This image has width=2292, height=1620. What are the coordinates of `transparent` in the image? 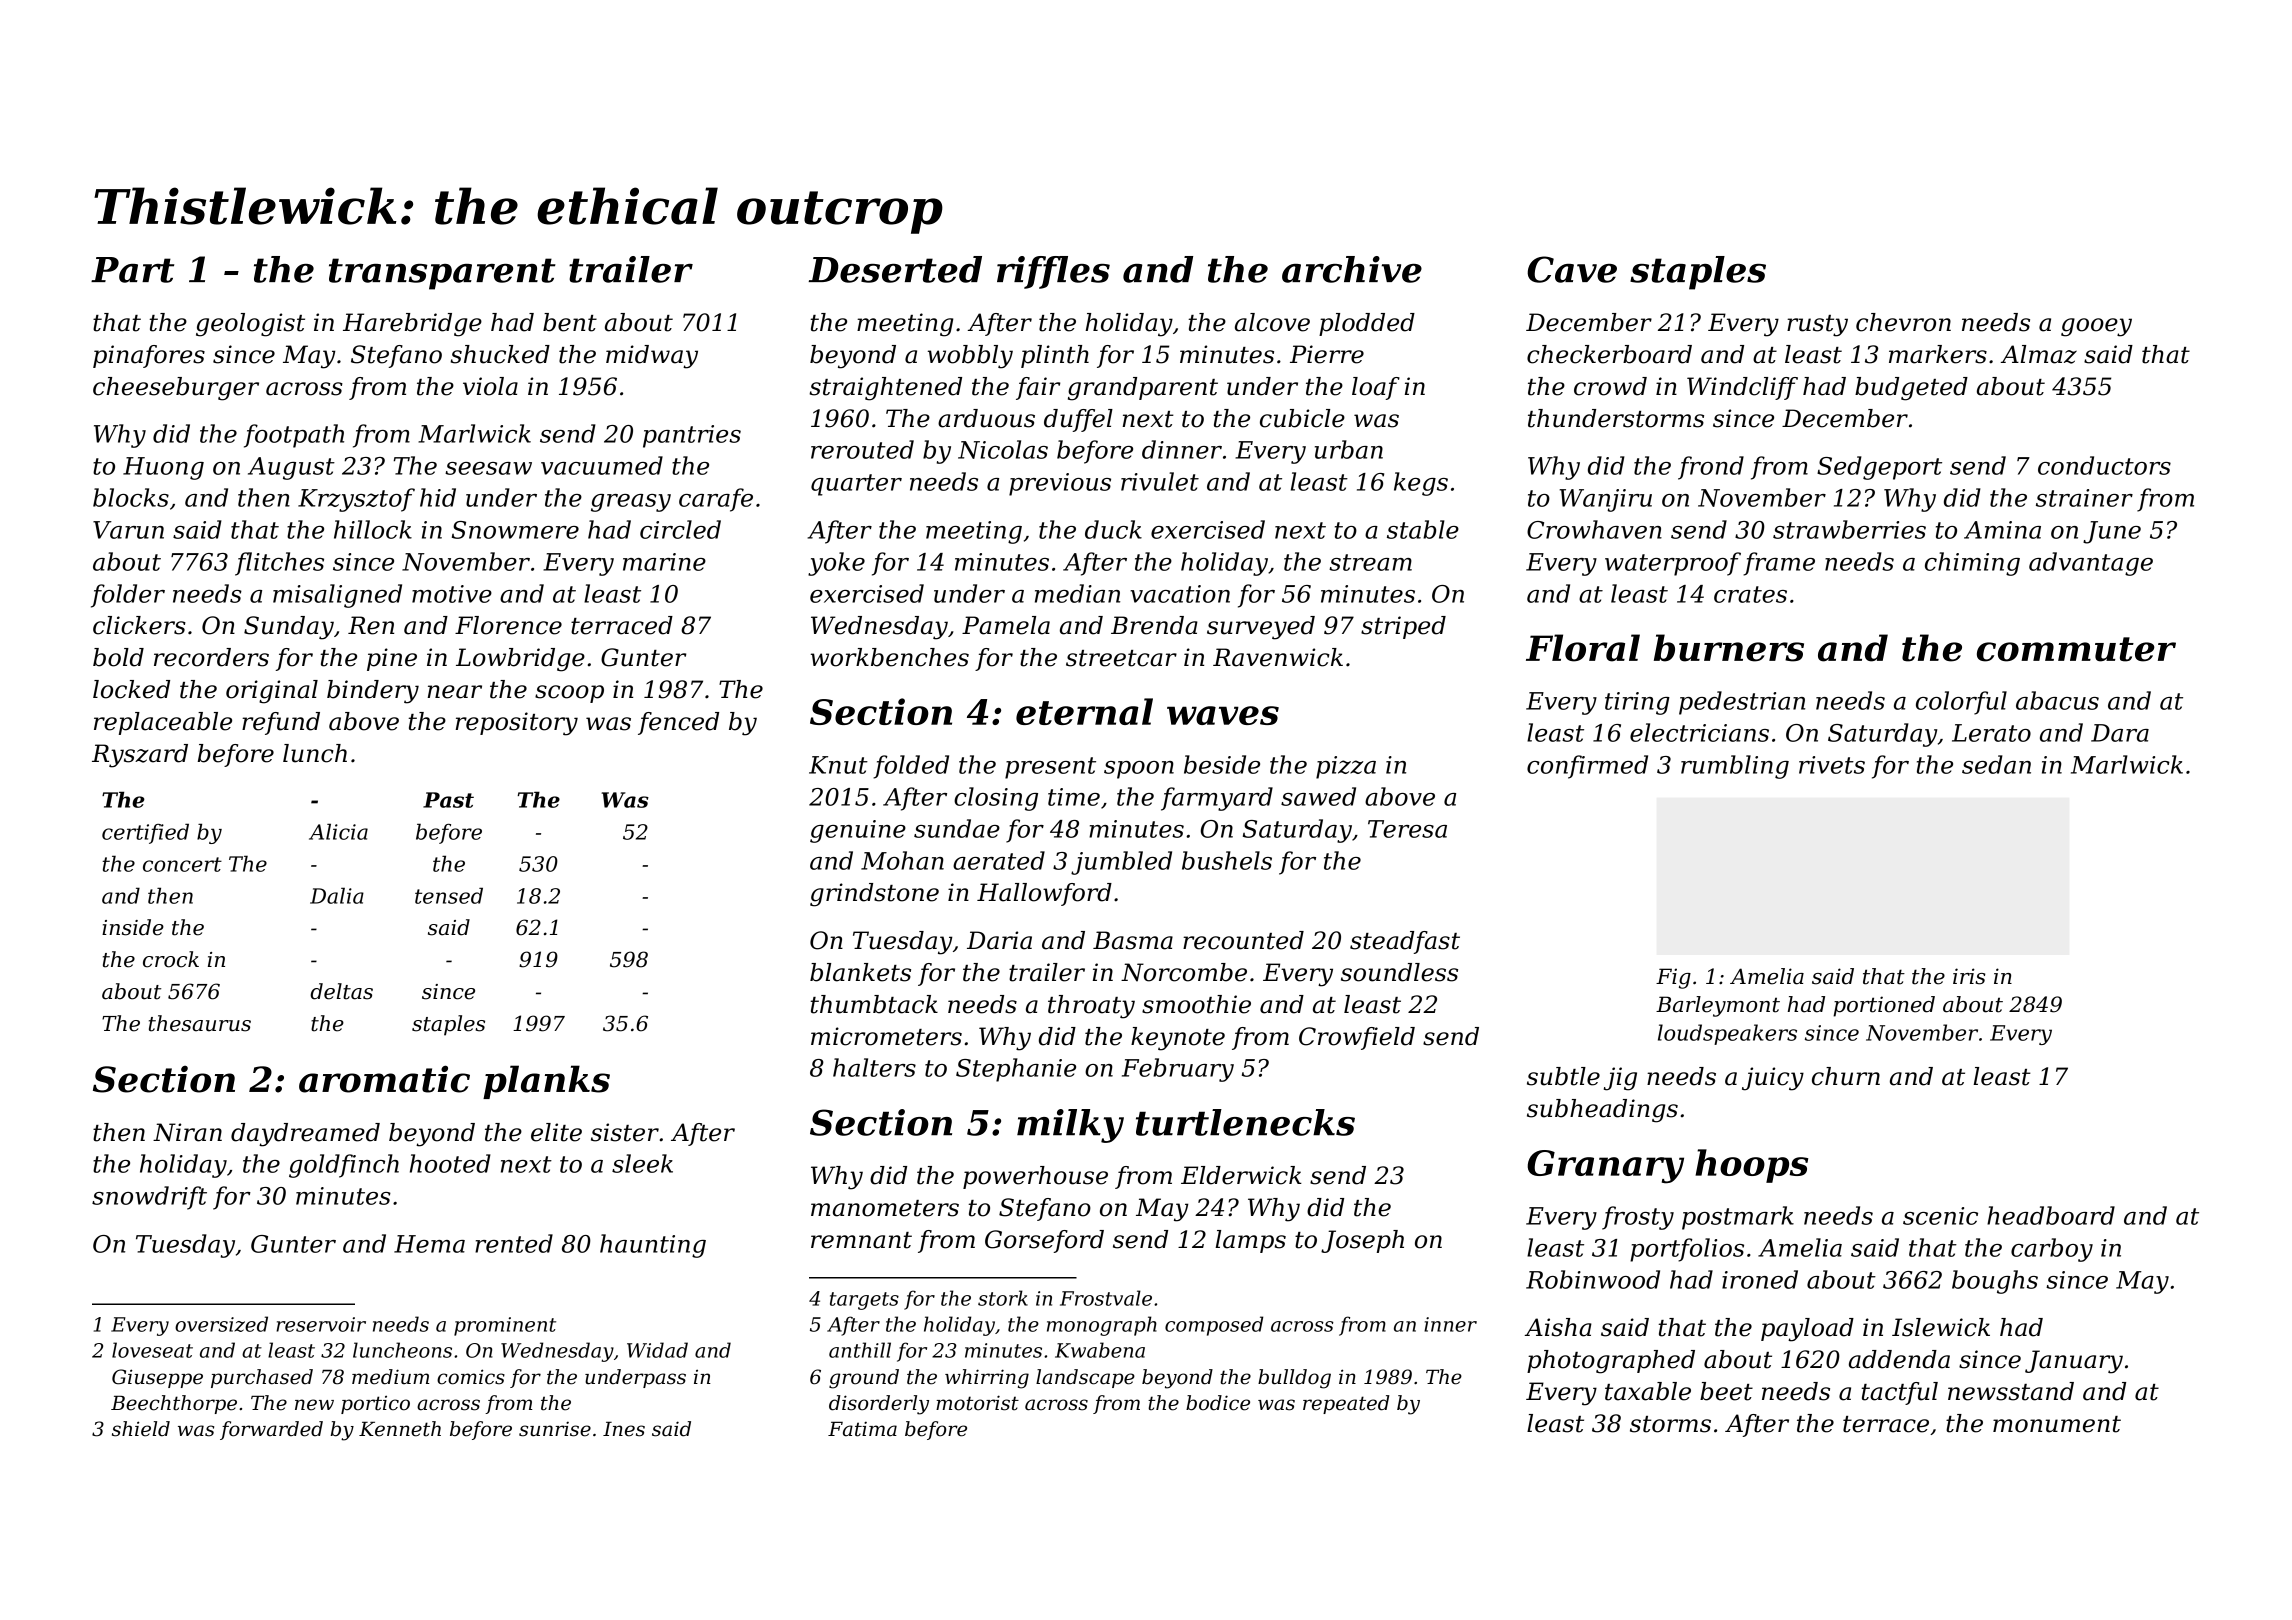 It's located at (442, 274).
